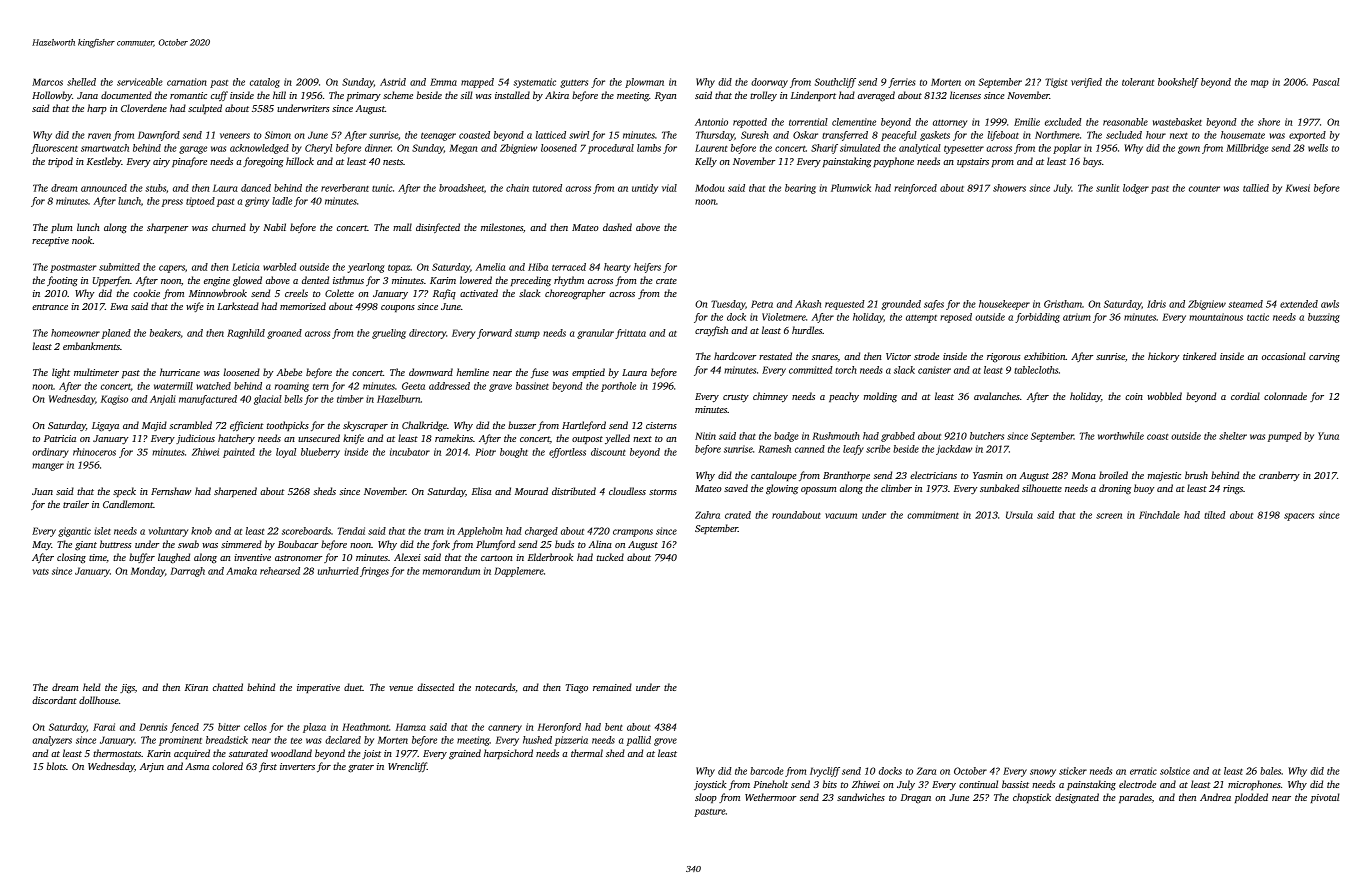  Describe the element at coordinates (1032, 798) in the page. I see `chopstick` at that location.
